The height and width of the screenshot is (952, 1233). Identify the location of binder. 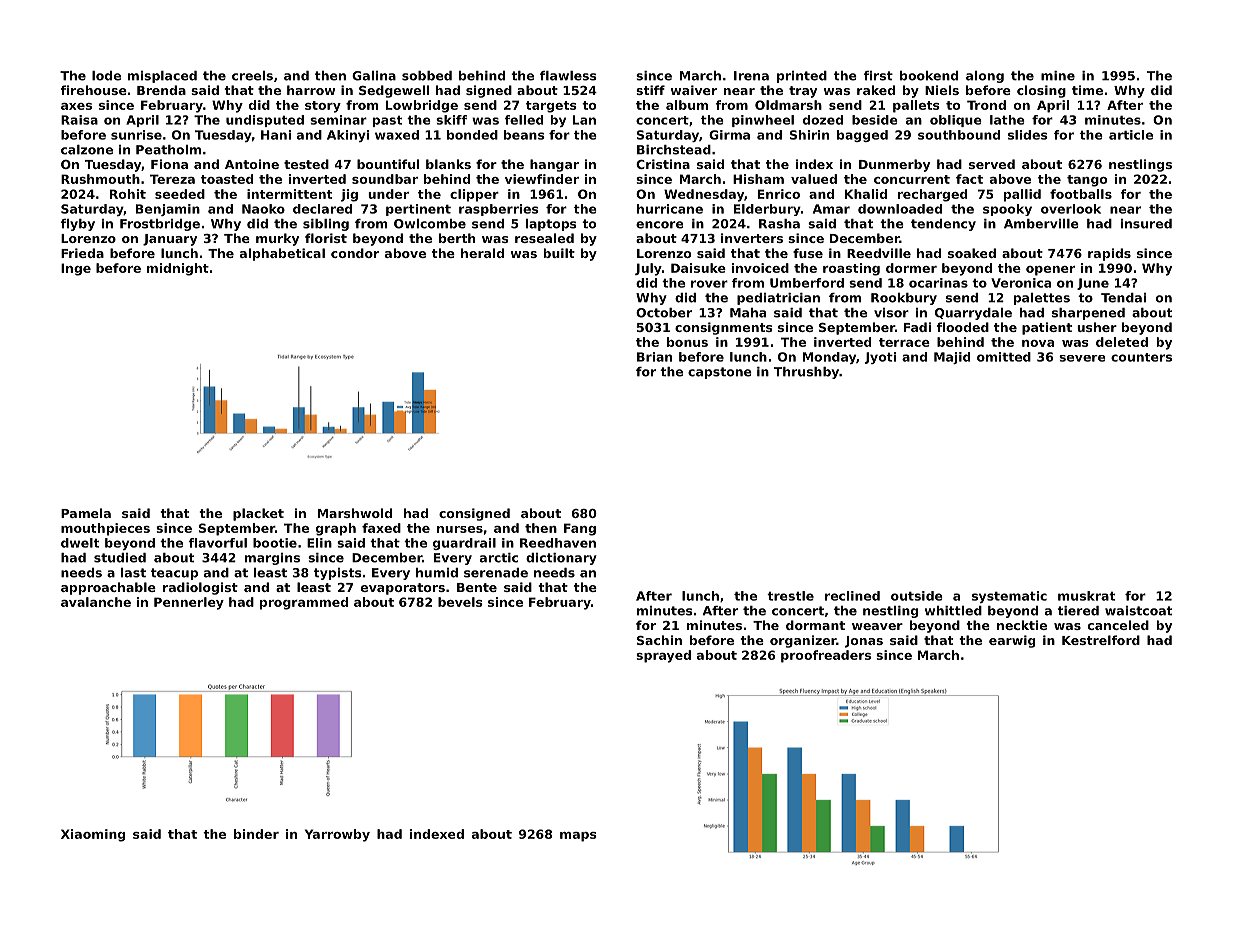
(256, 834).
